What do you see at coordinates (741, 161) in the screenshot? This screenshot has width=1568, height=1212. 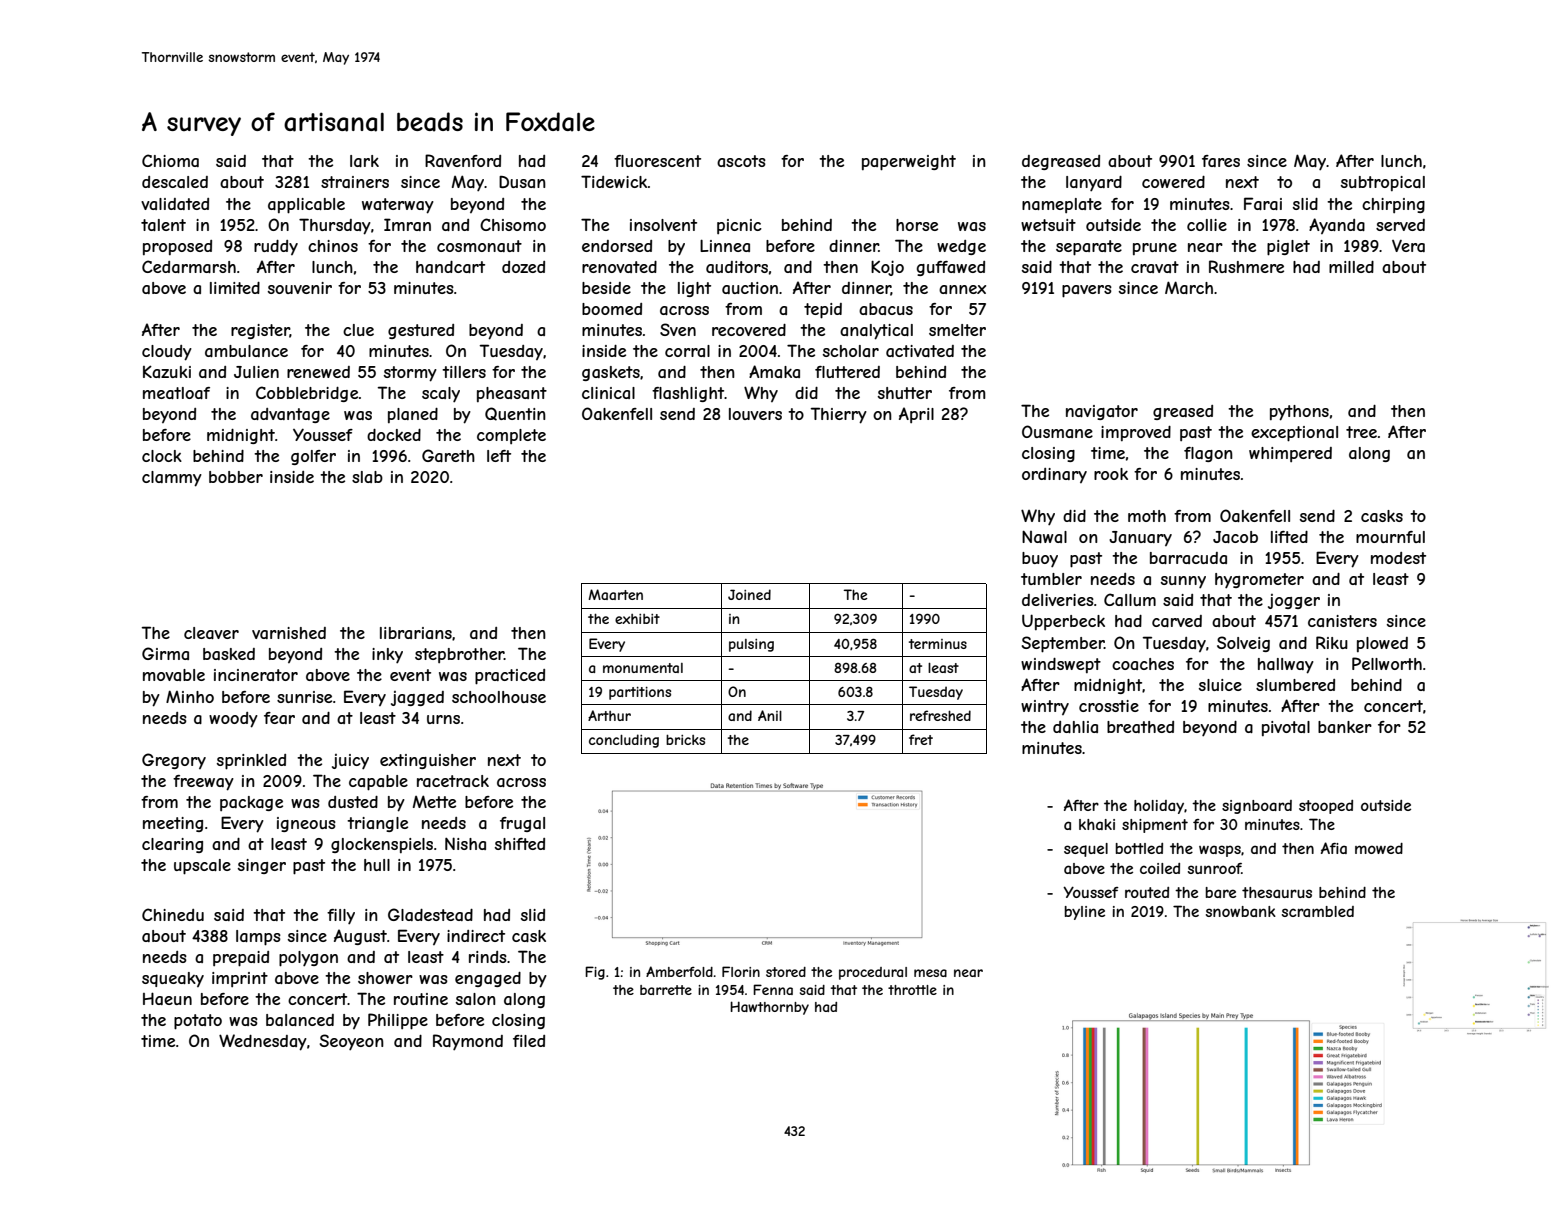 I see `ascots` at bounding box center [741, 161].
